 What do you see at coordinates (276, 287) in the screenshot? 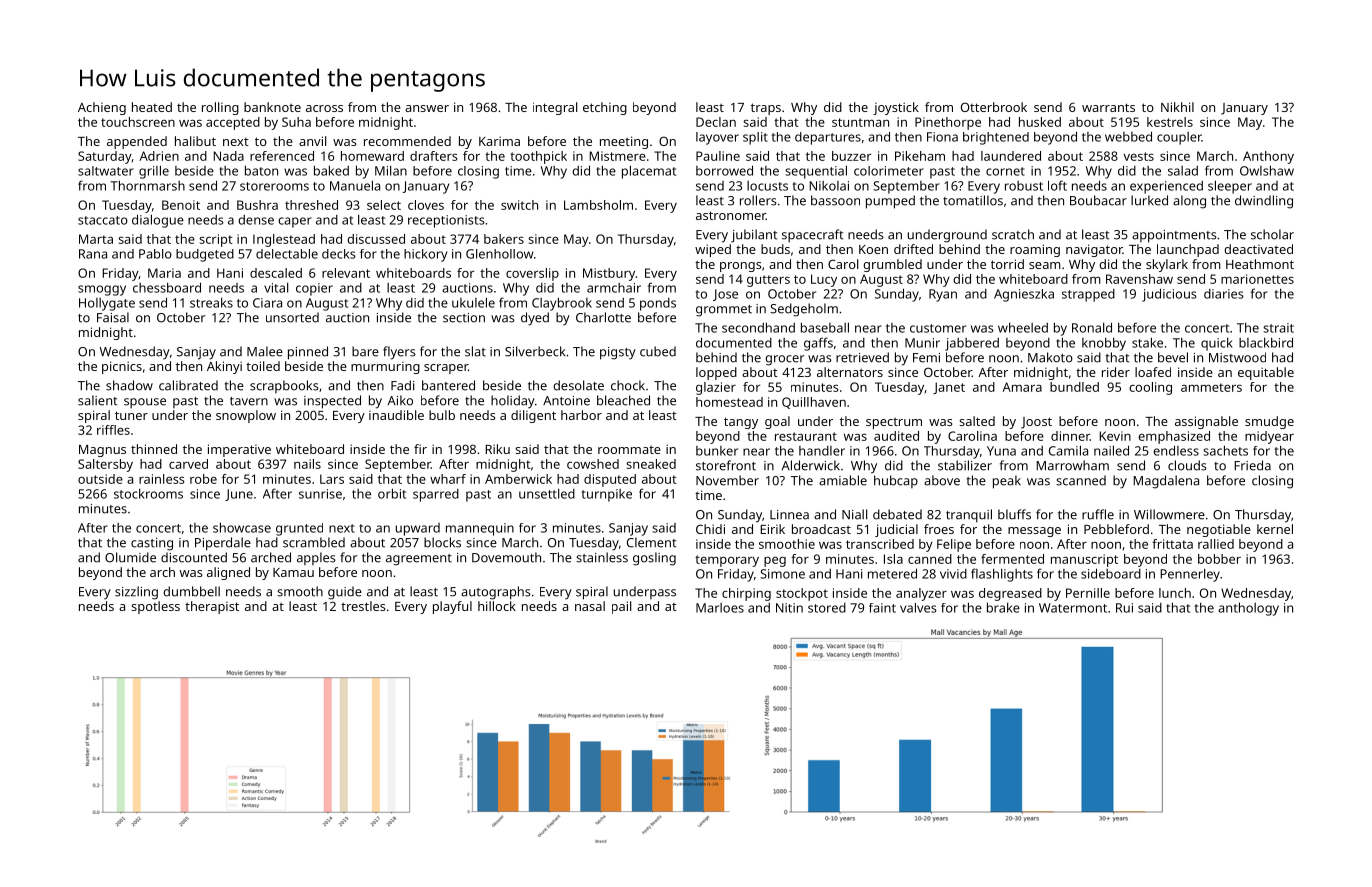
I see `vital` at bounding box center [276, 287].
